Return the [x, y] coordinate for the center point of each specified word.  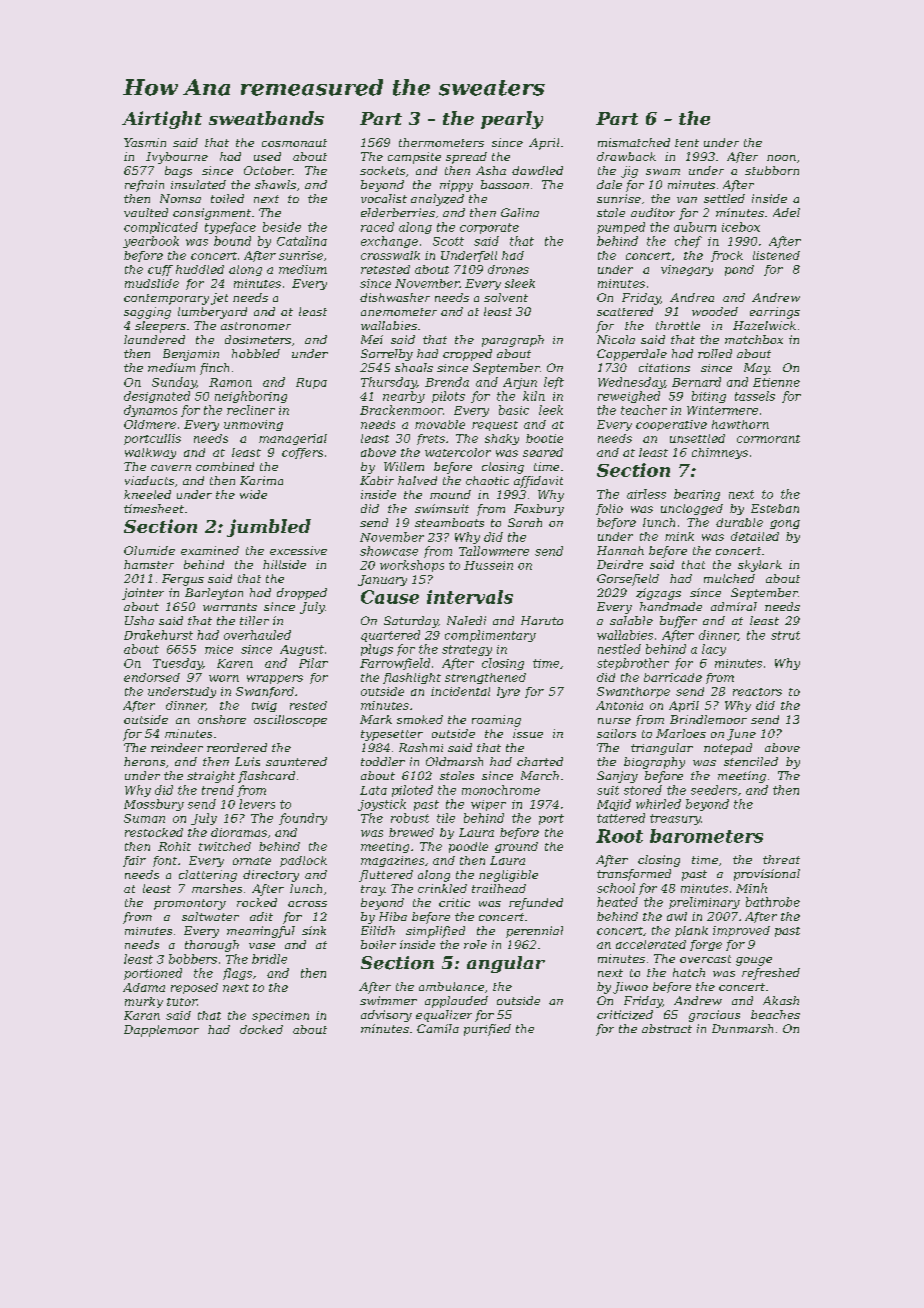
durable [739, 522]
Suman [144, 818]
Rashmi [421, 747]
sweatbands [266, 118]
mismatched [634, 142]
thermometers [441, 142]
